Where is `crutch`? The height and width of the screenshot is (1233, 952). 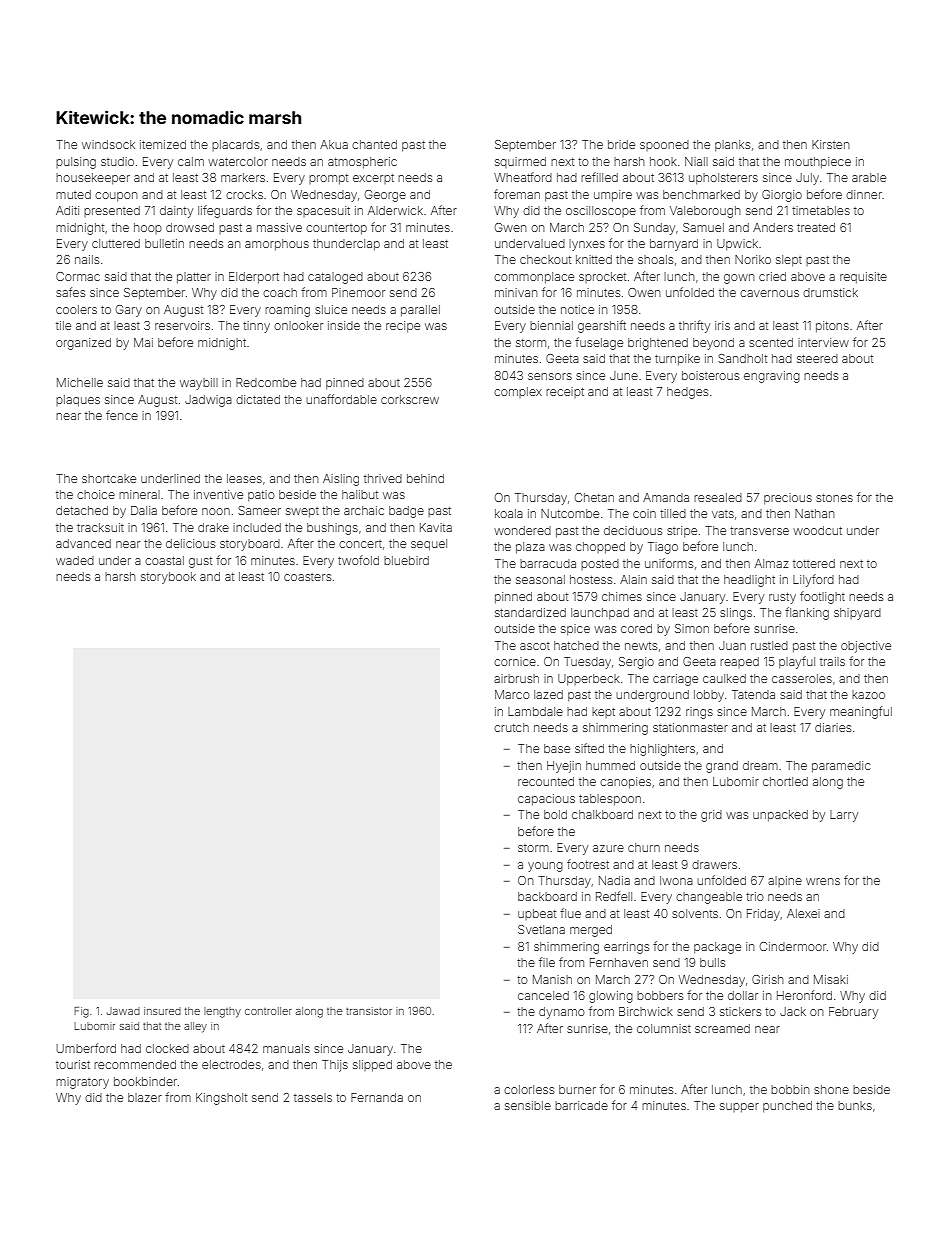
crutch is located at coordinates (511, 727).
